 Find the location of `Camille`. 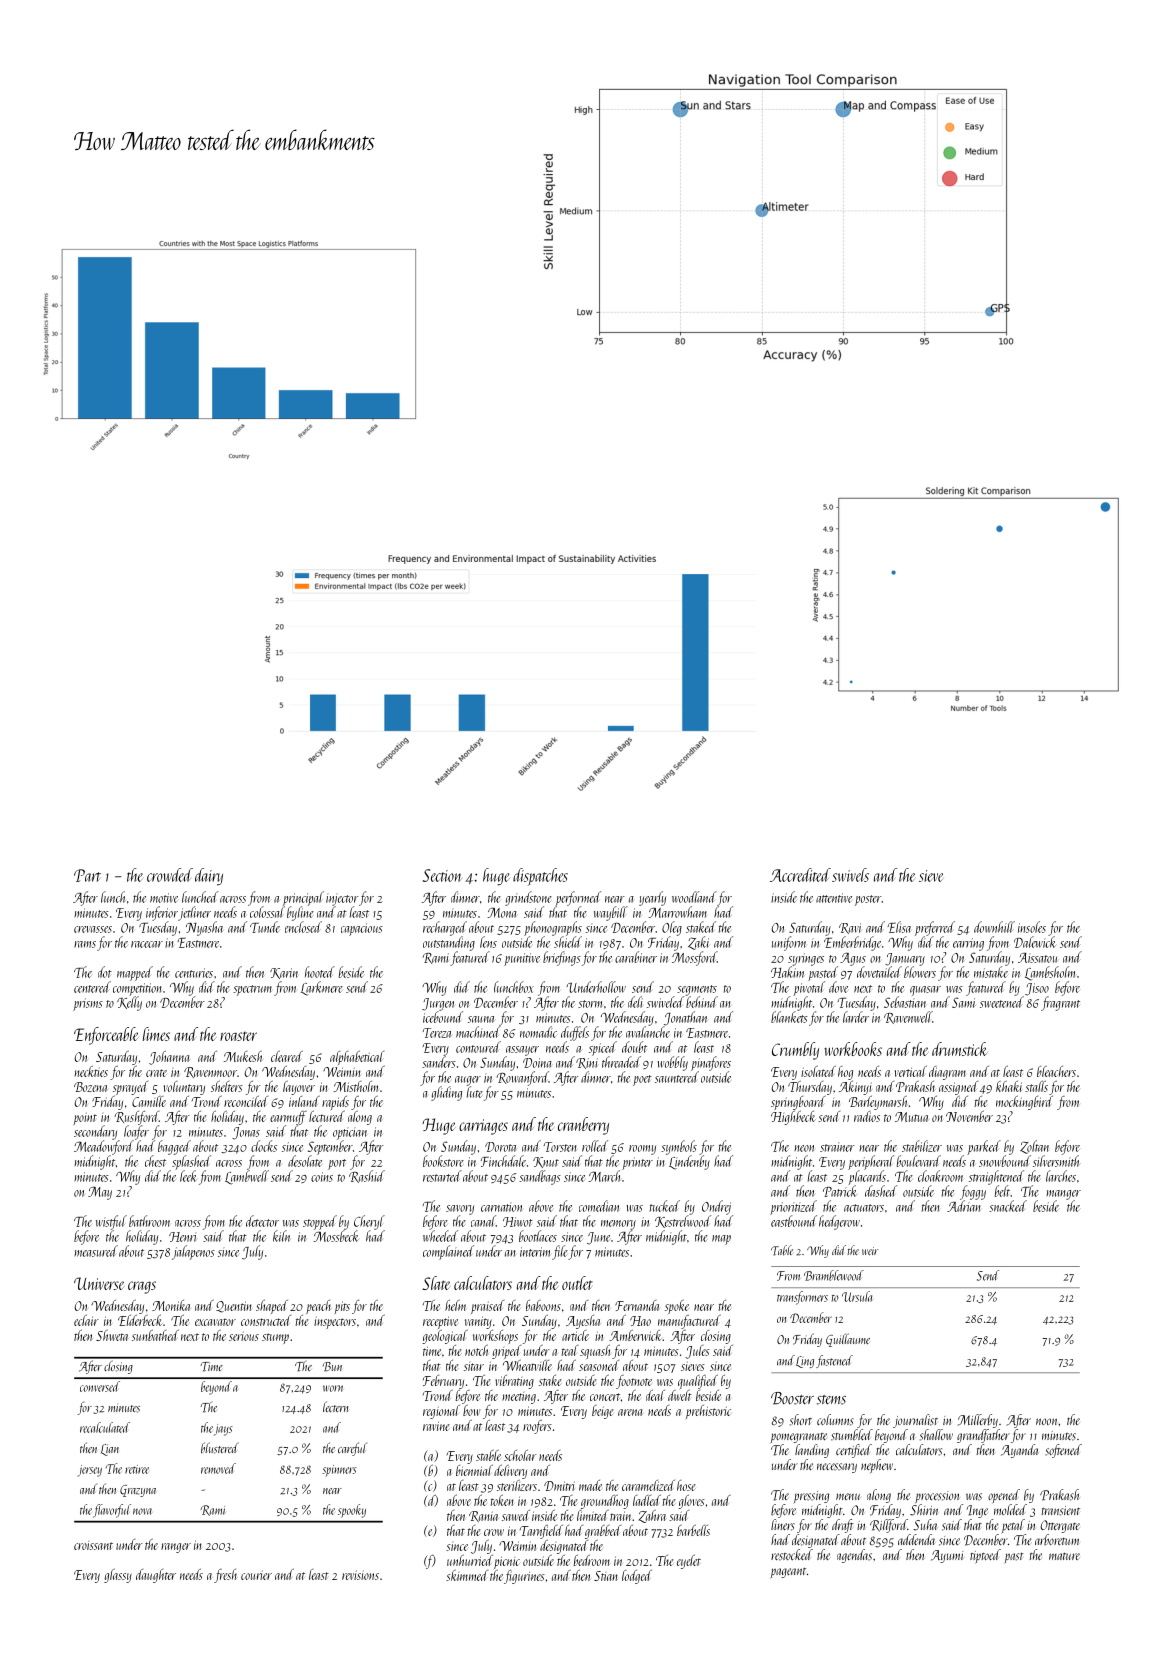

Camille is located at coordinates (149, 1101).
